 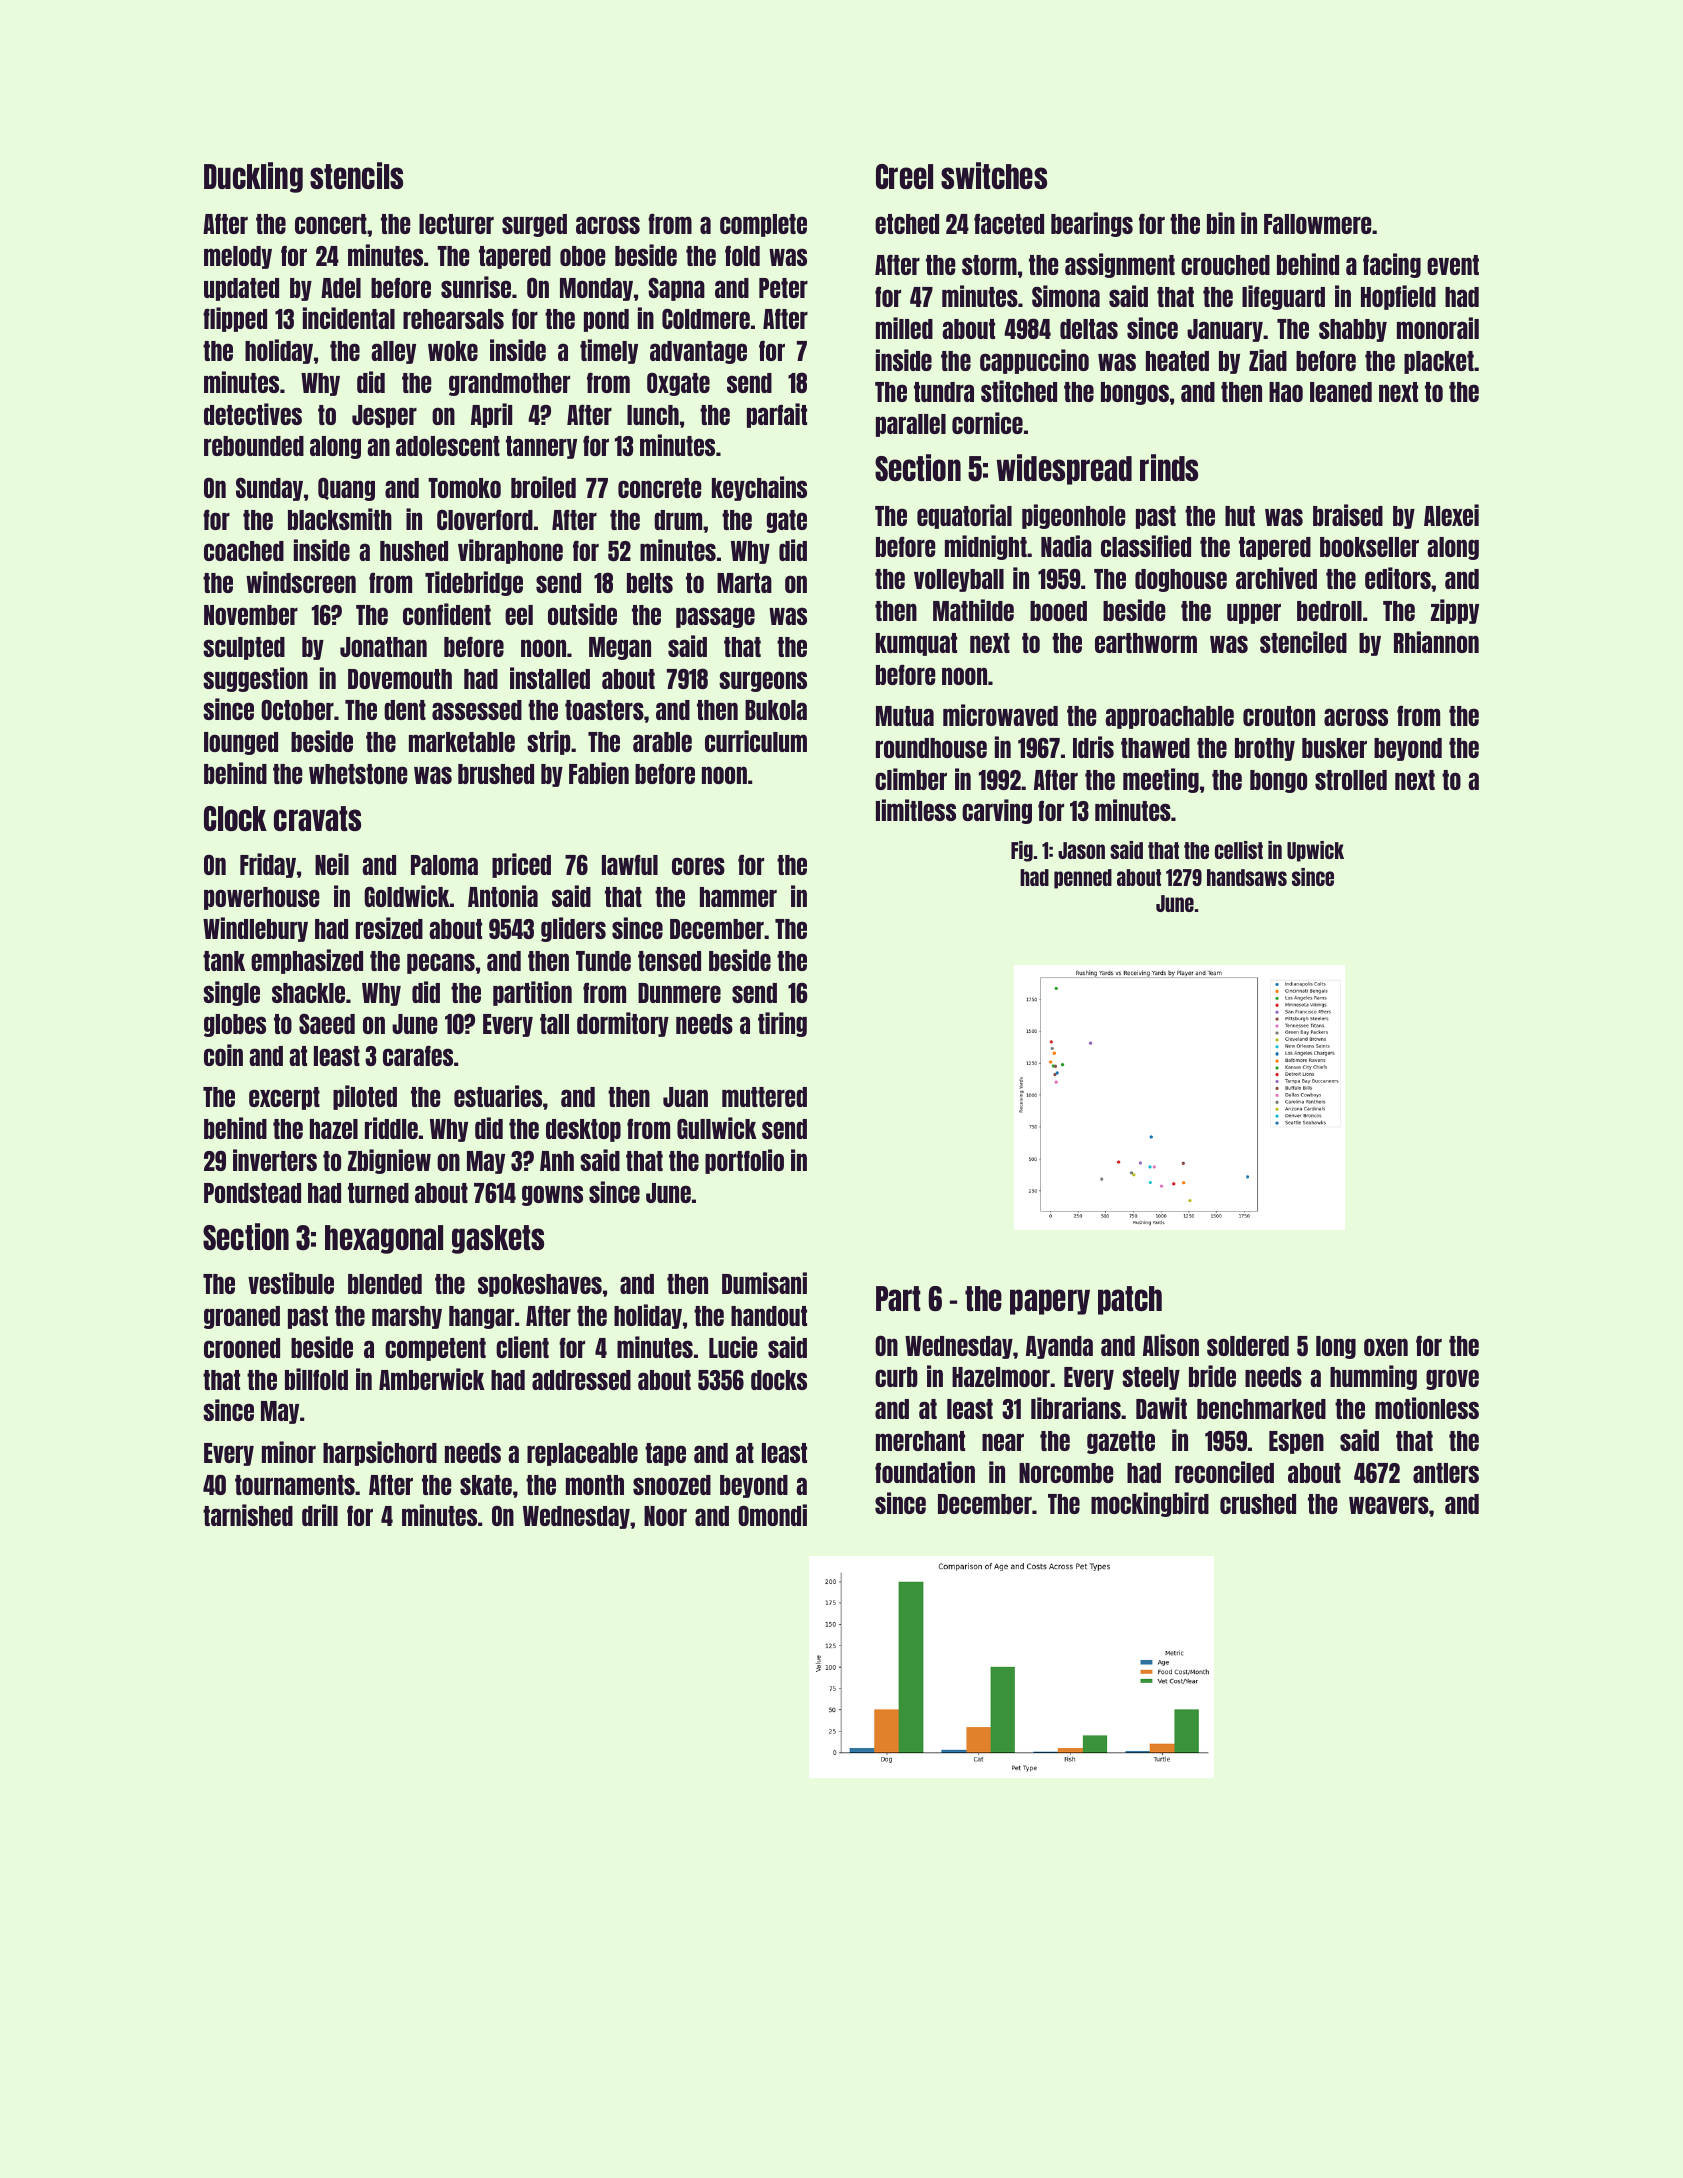 I want to click on hammer, so click(x=738, y=897).
